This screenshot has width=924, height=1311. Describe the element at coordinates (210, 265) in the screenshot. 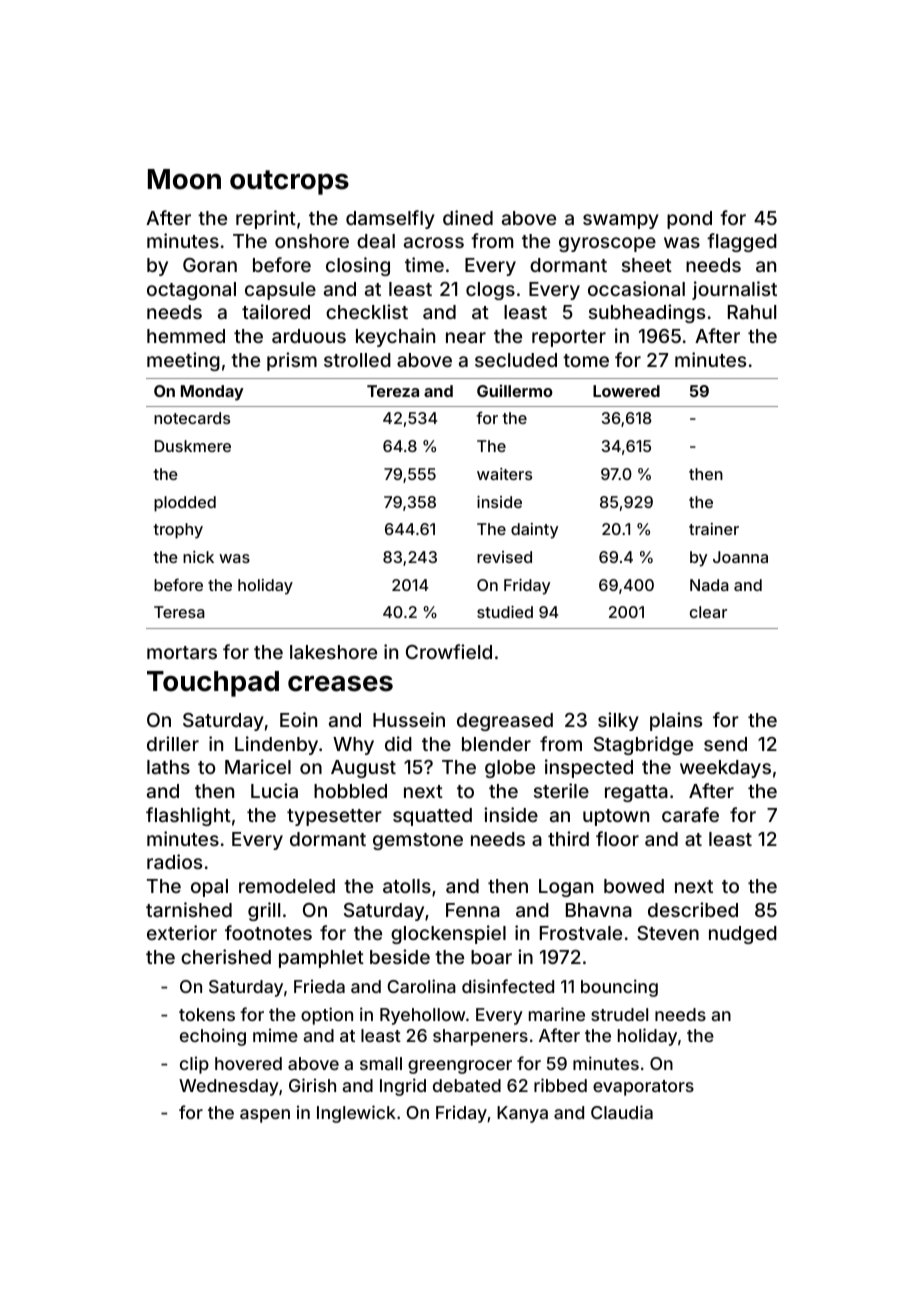

I see `Goran` at that location.
